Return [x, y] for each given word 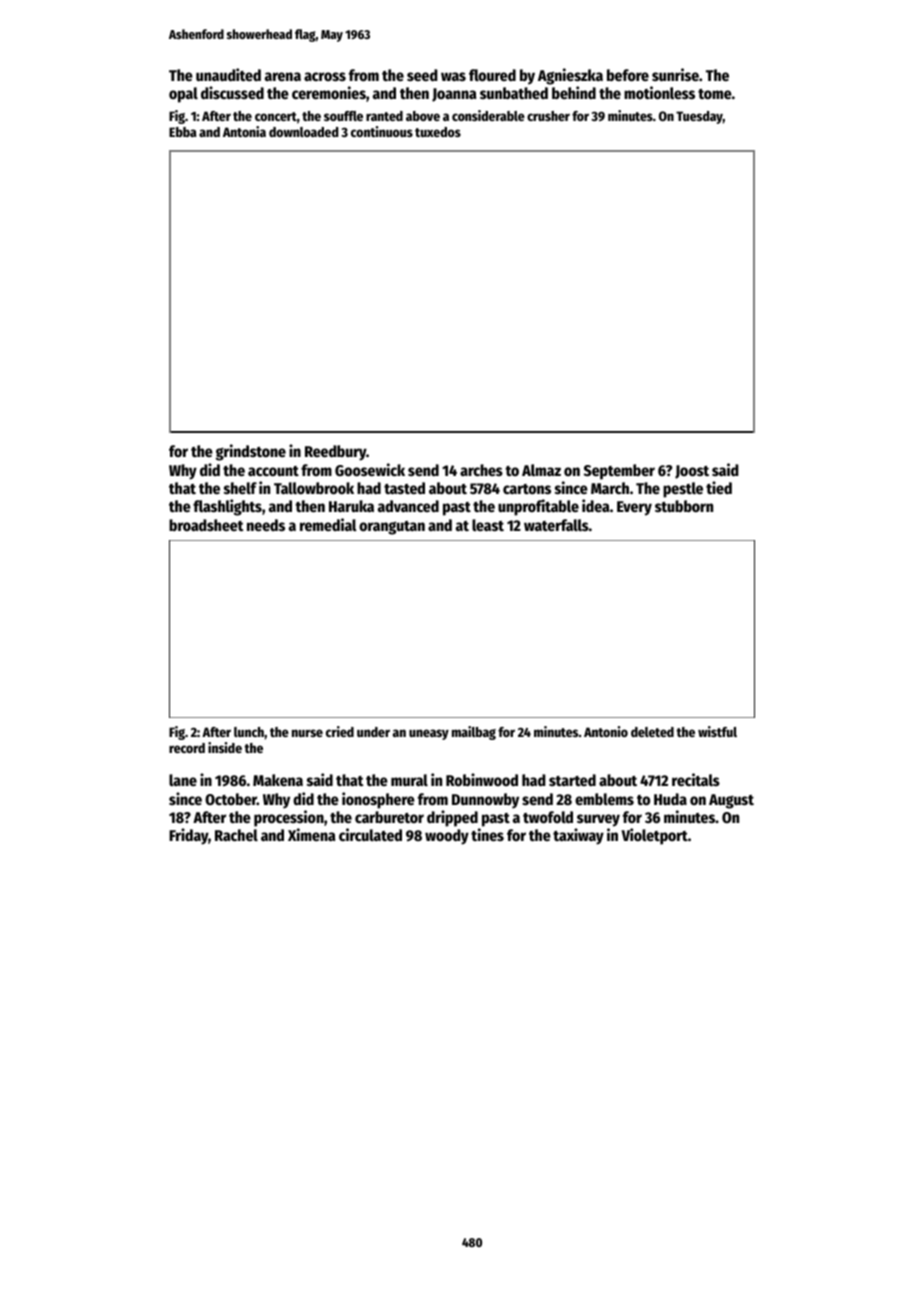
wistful [717, 731]
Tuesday [699, 117]
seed [422, 75]
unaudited [228, 74]
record [187, 748]
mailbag [474, 733]
